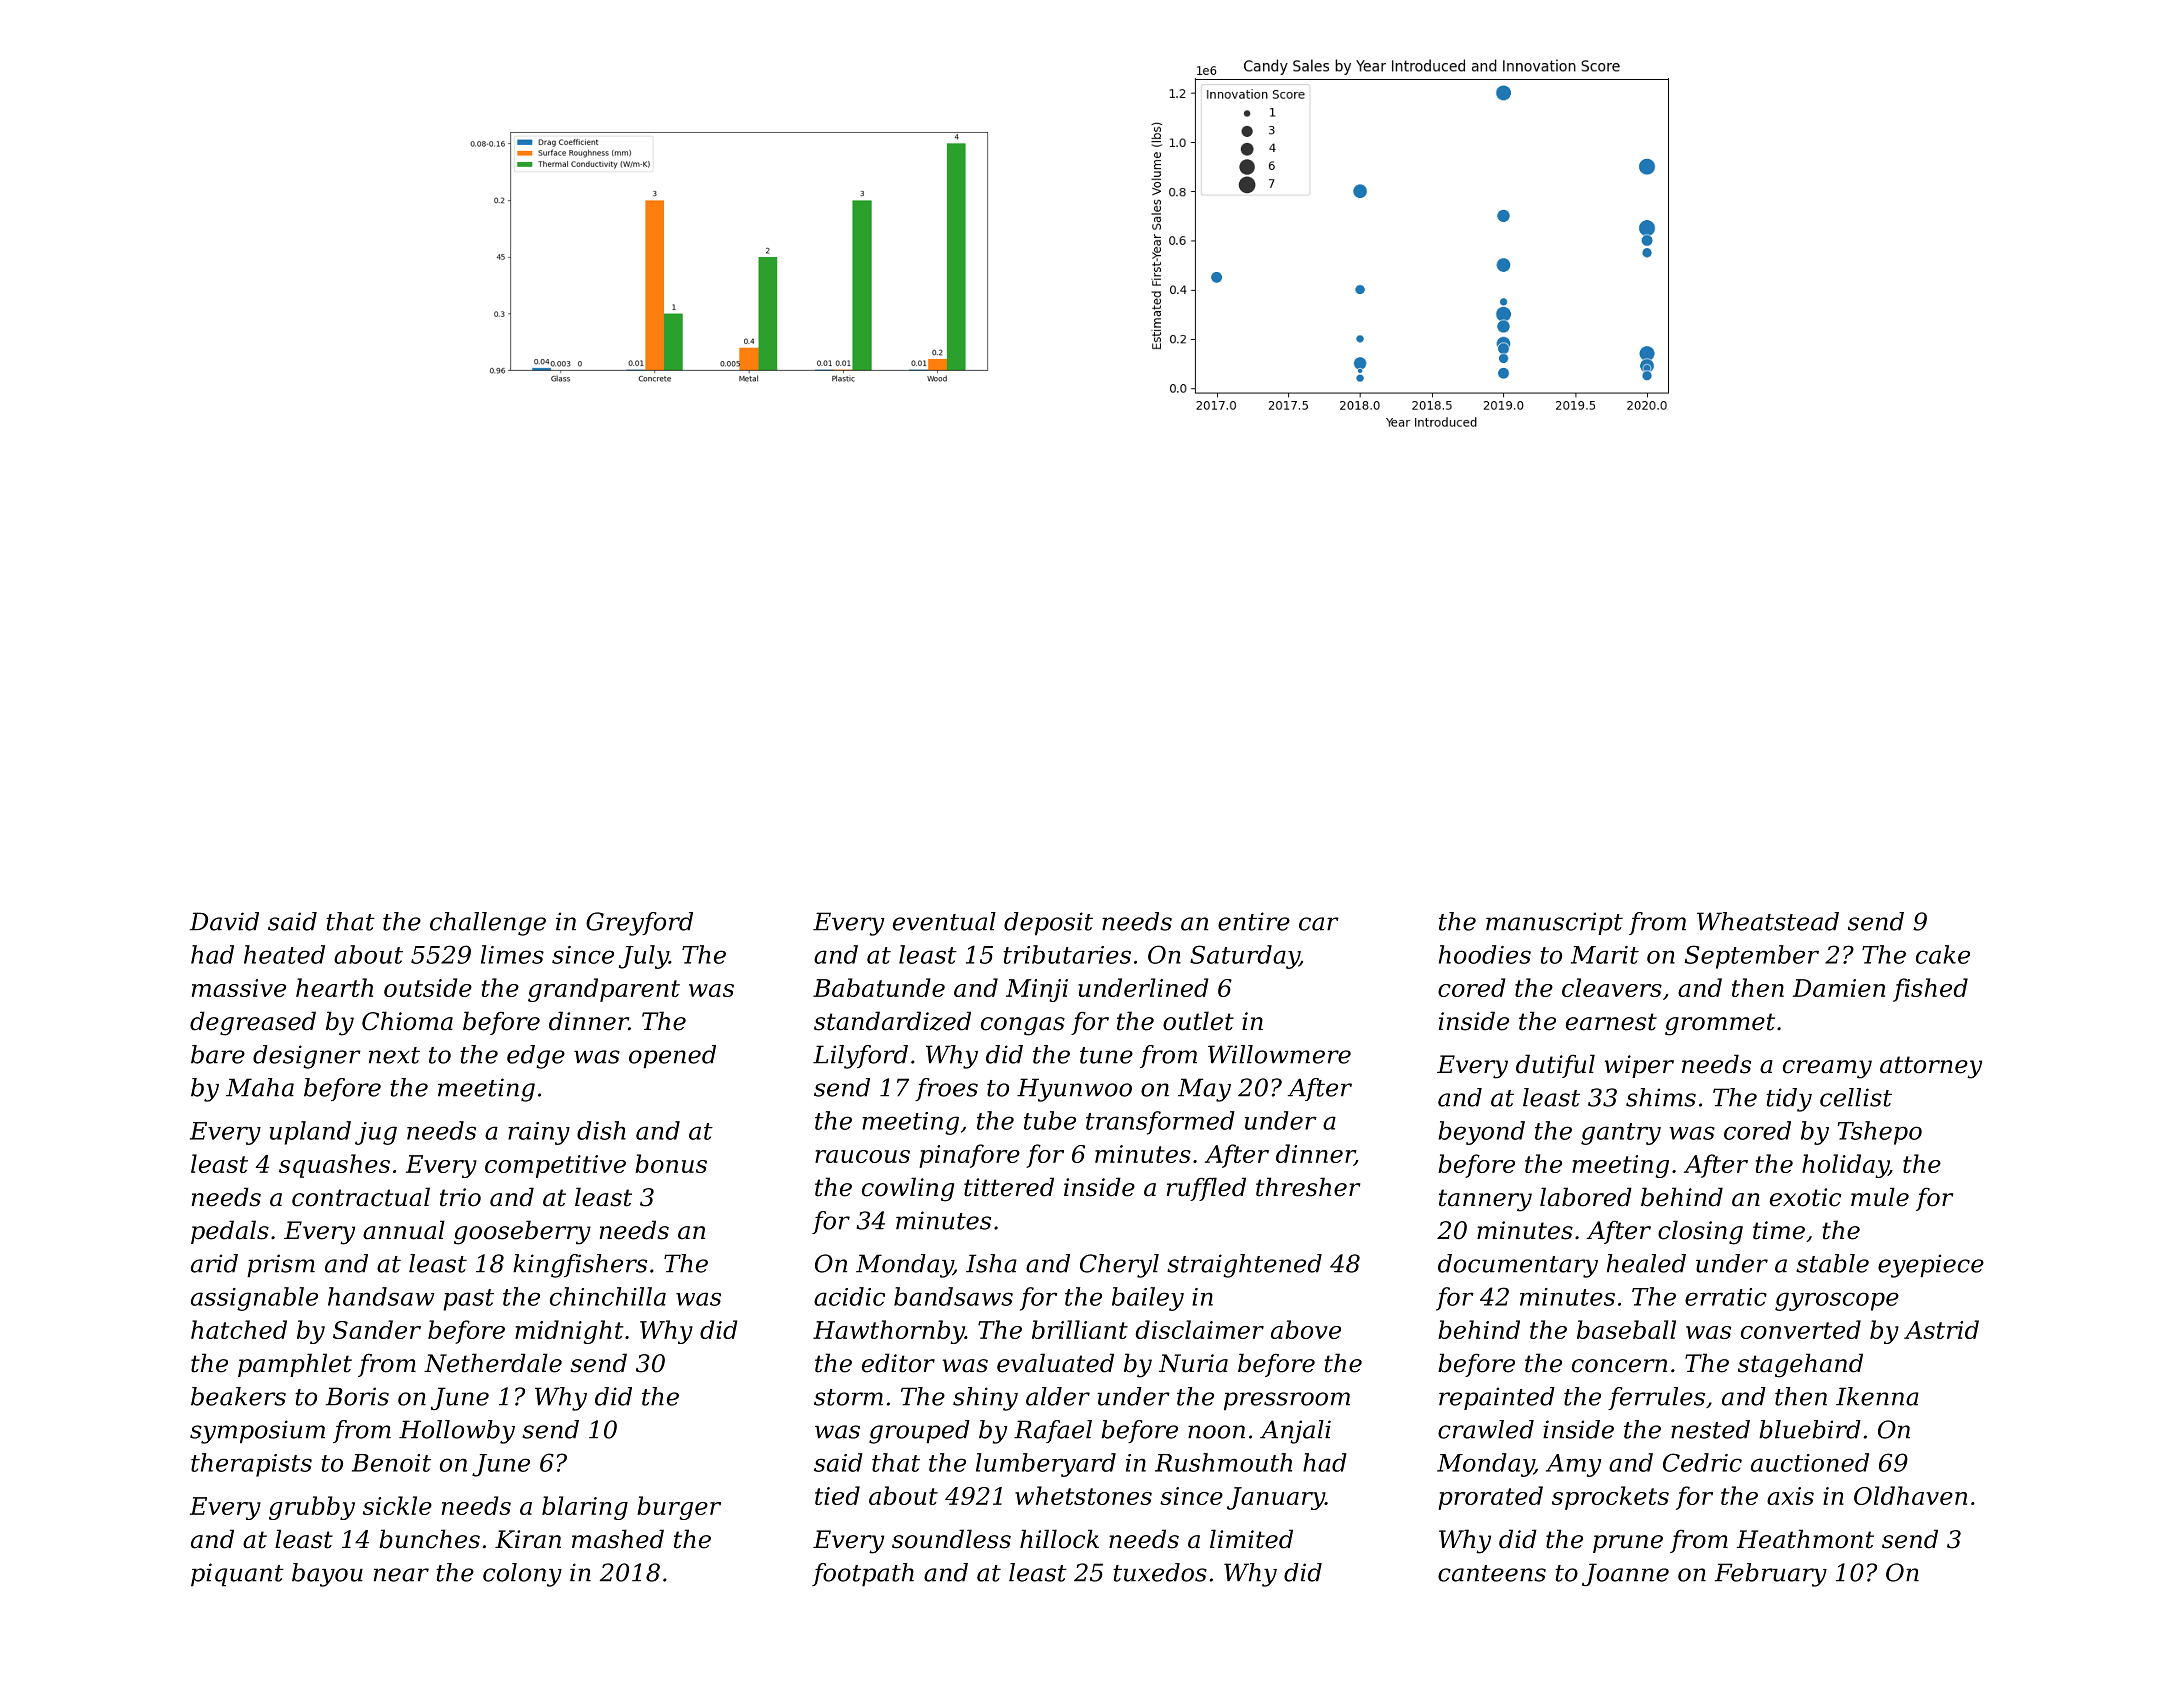 The height and width of the screenshot is (1683, 2178). What do you see at coordinates (1295, 1432) in the screenshot?
I see `Anjali` at bounding box center [1295, 1432].
